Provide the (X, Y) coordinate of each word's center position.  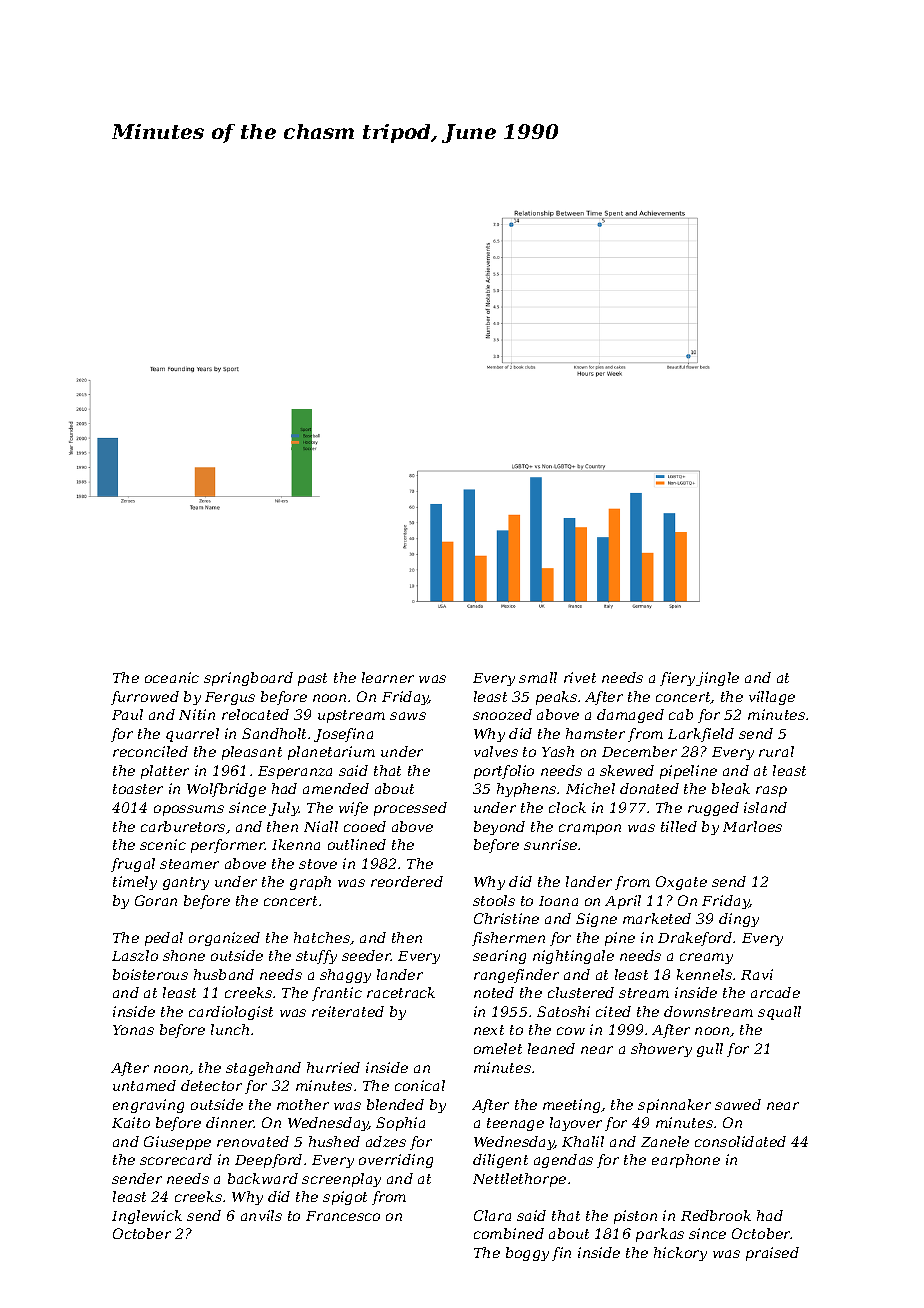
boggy (527, 1254)
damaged (630, 716)
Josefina (343, 735)
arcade (775, 992)
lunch (230, 1029)
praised (772, 1254)
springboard (248, 679)
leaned (551, 1048)
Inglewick (147, 1217)
